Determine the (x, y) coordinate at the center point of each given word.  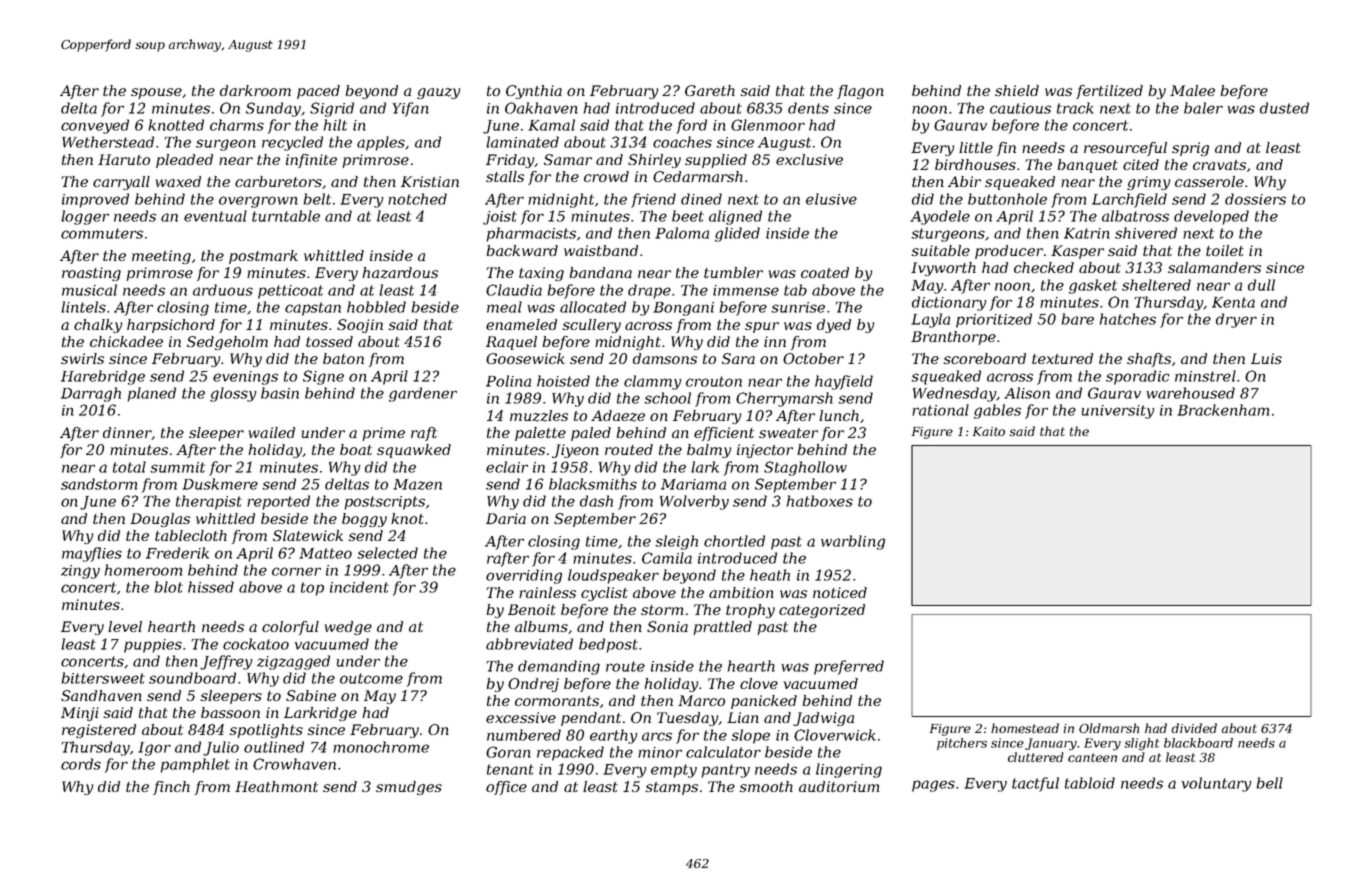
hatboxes (820, 501)
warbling (853, 542)
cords (81, 764)
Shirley (654, 161)
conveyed (95, 126)
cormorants (557, 701)
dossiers (1255, 199)
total (129, 467)
